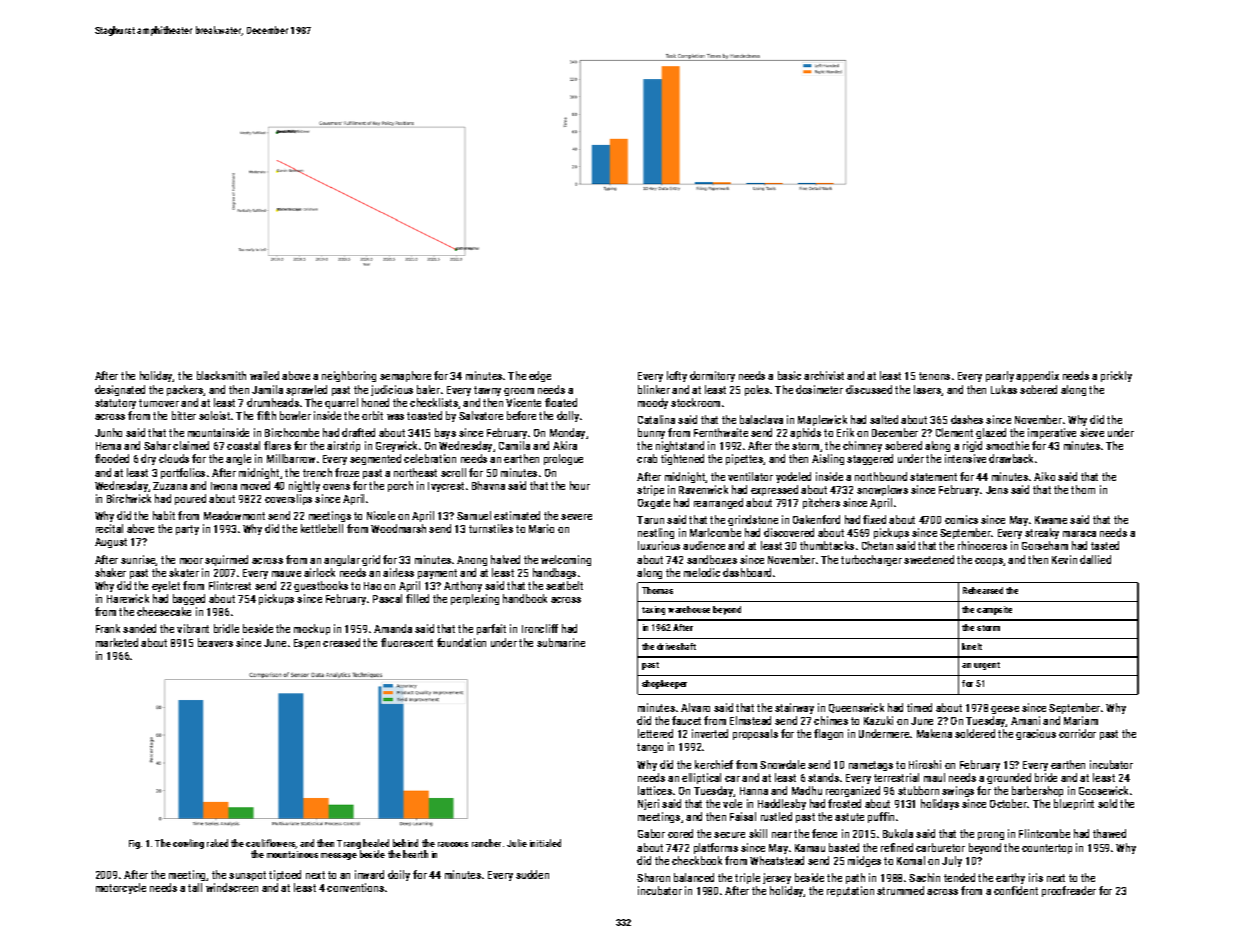  I want to click on Thomas, so click(657, 590).
